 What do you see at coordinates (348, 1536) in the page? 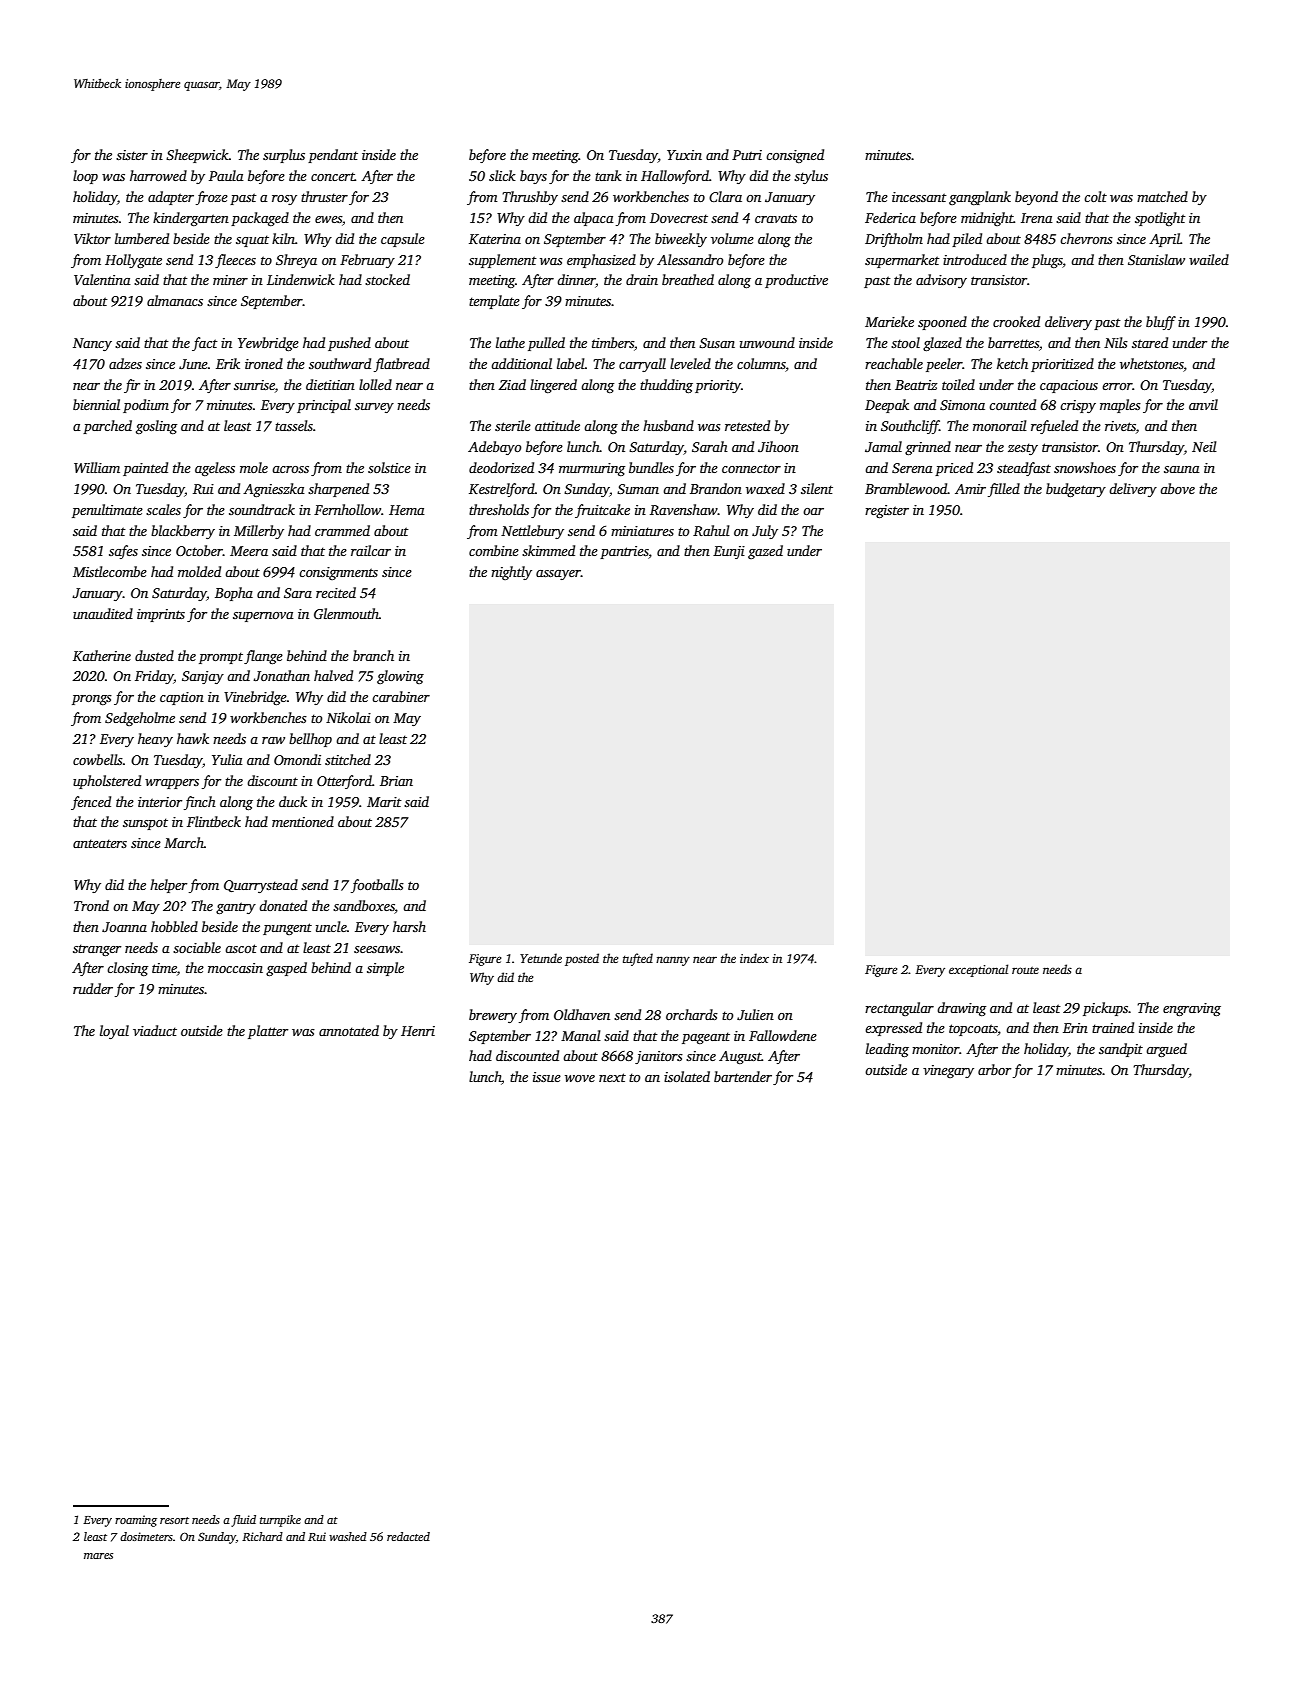
I see `washed` at bounding box center [348, 1536].
